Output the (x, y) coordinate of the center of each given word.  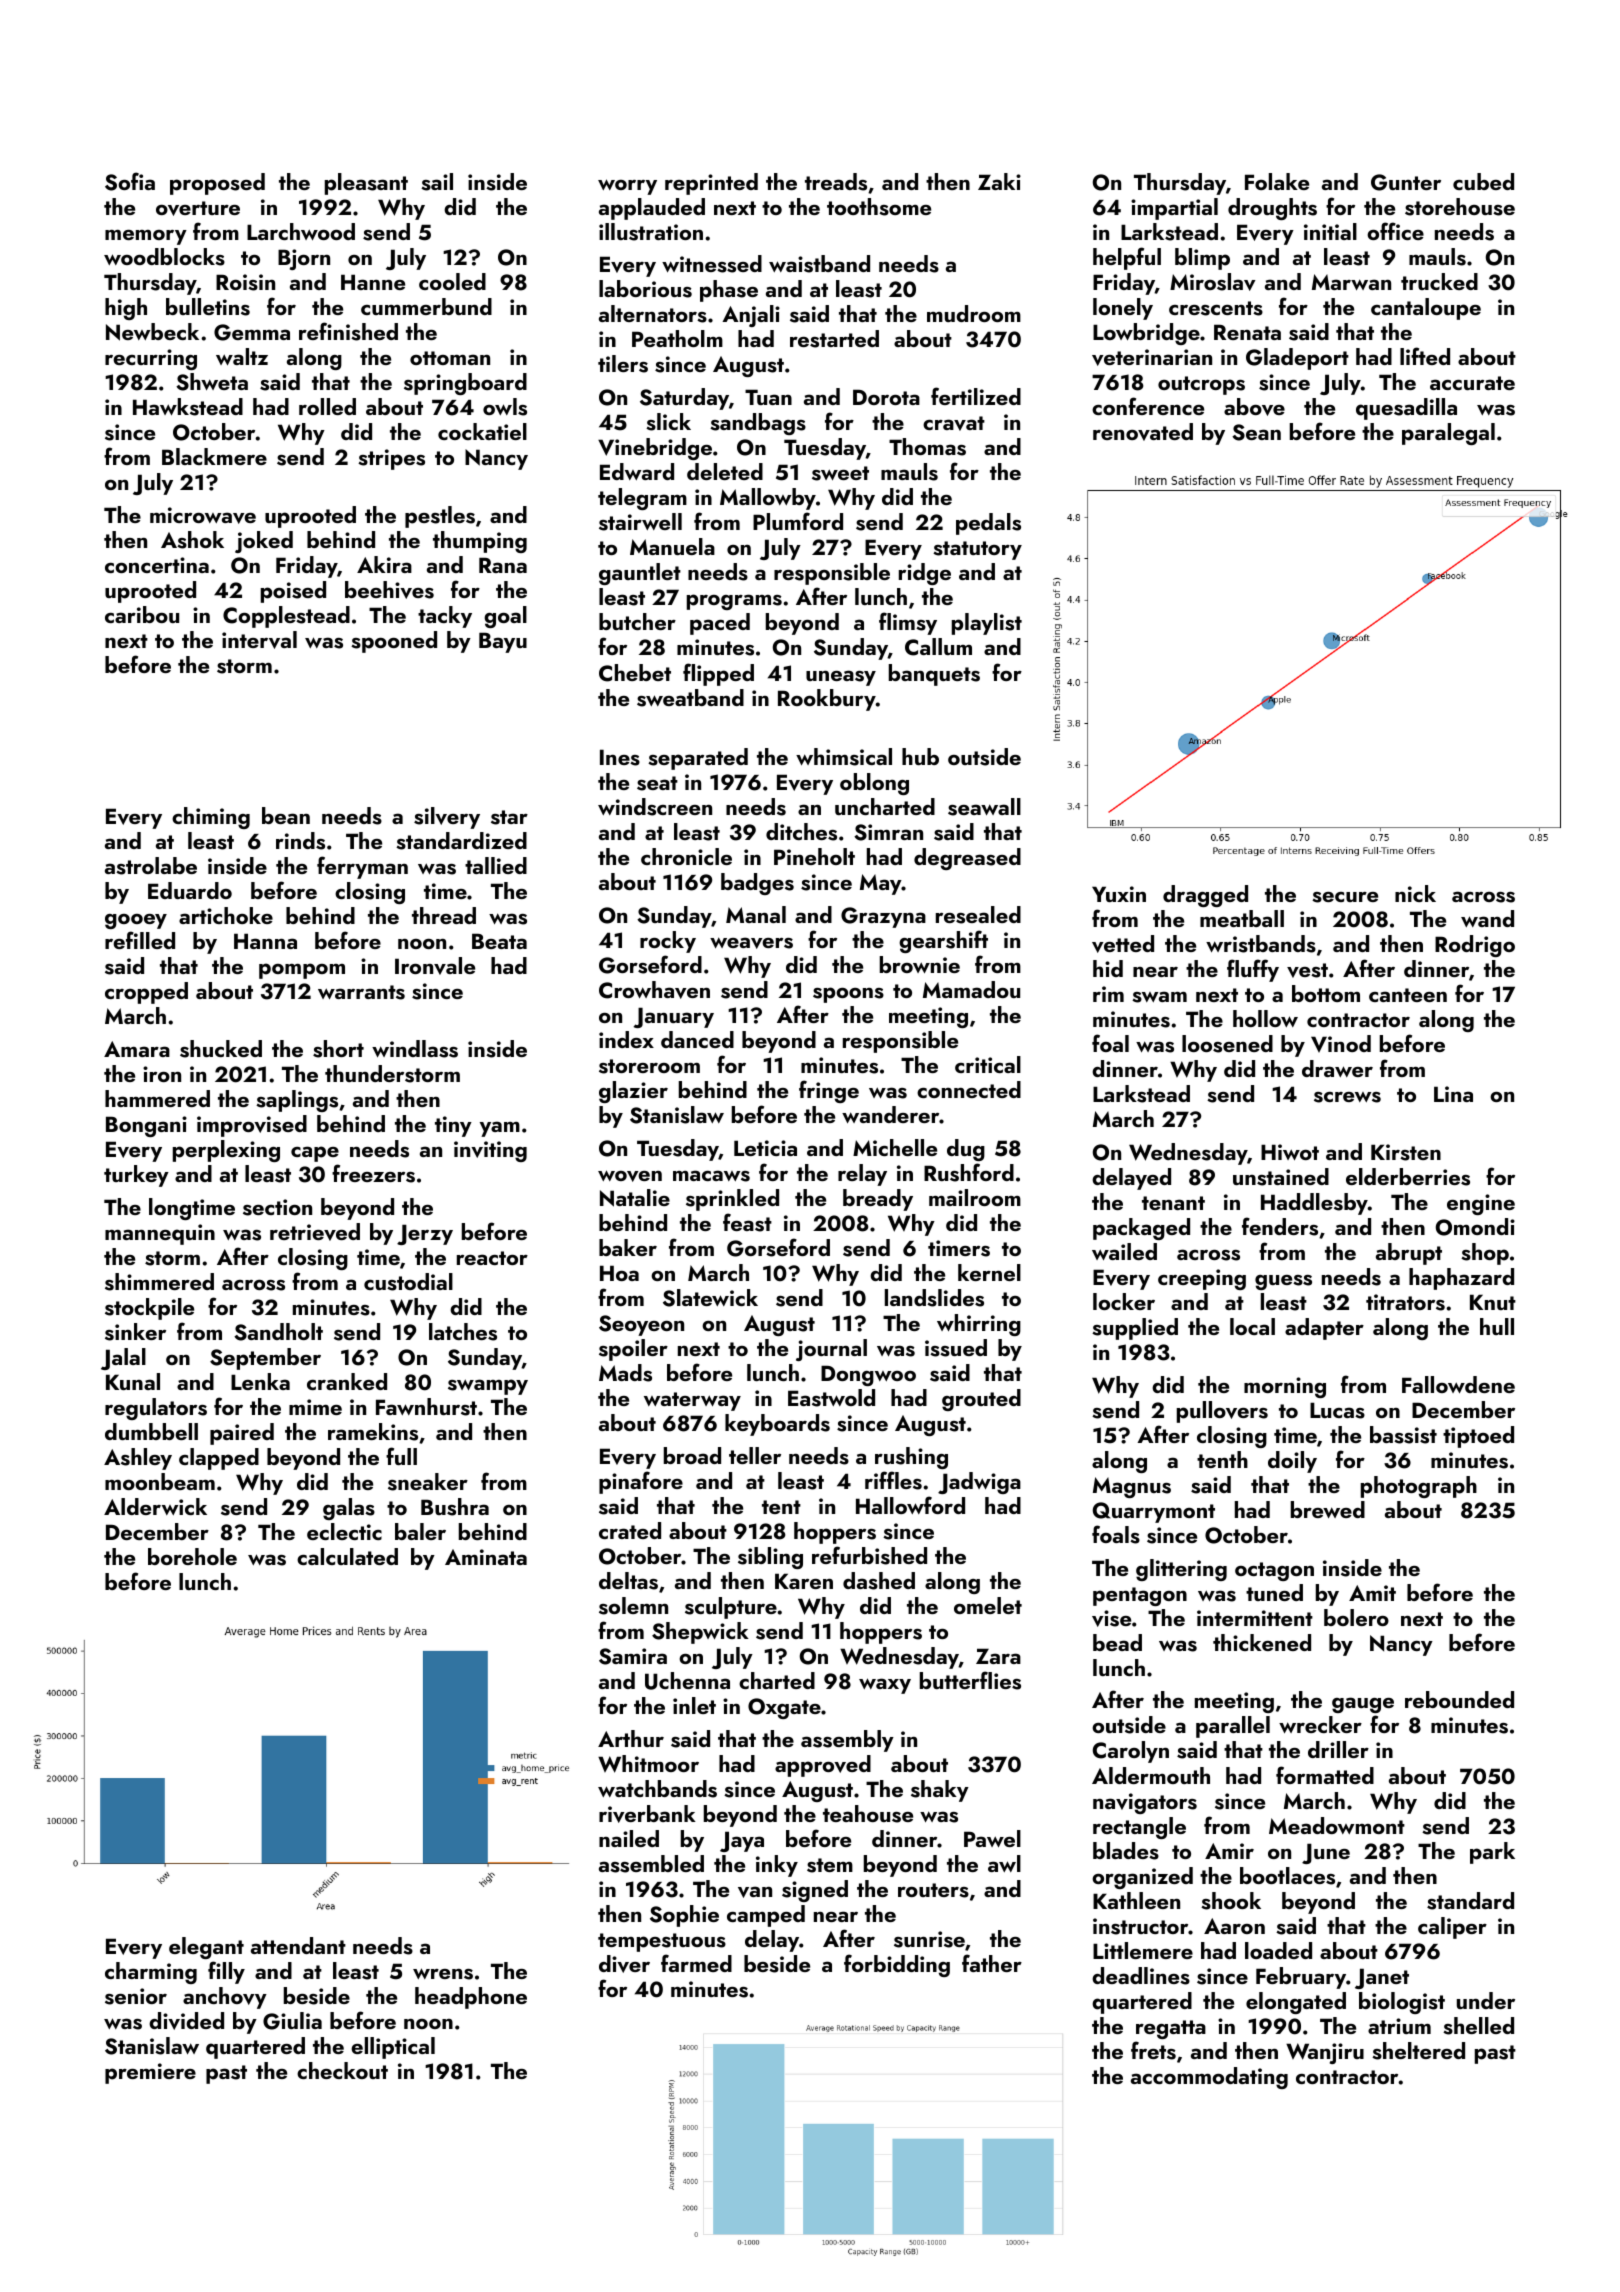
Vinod (1341, 1043)
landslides (934, 1298)
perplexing (226, 1151)
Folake (1277, 181)
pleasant (366, 184)
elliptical (393, 2048)
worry (627, 187)
